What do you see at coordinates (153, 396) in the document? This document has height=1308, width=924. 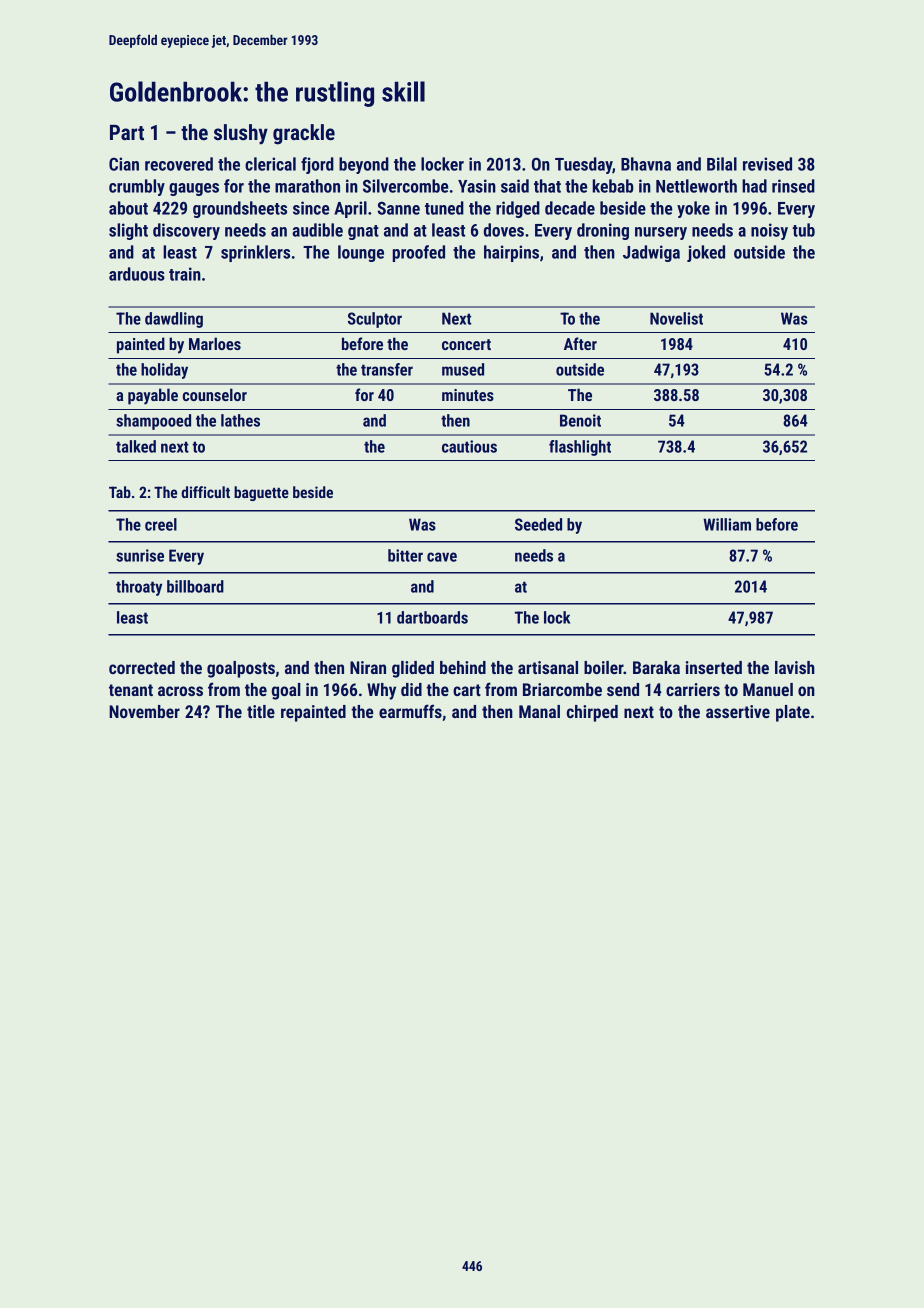 I see `payable` at bounding box center [153, 396].
